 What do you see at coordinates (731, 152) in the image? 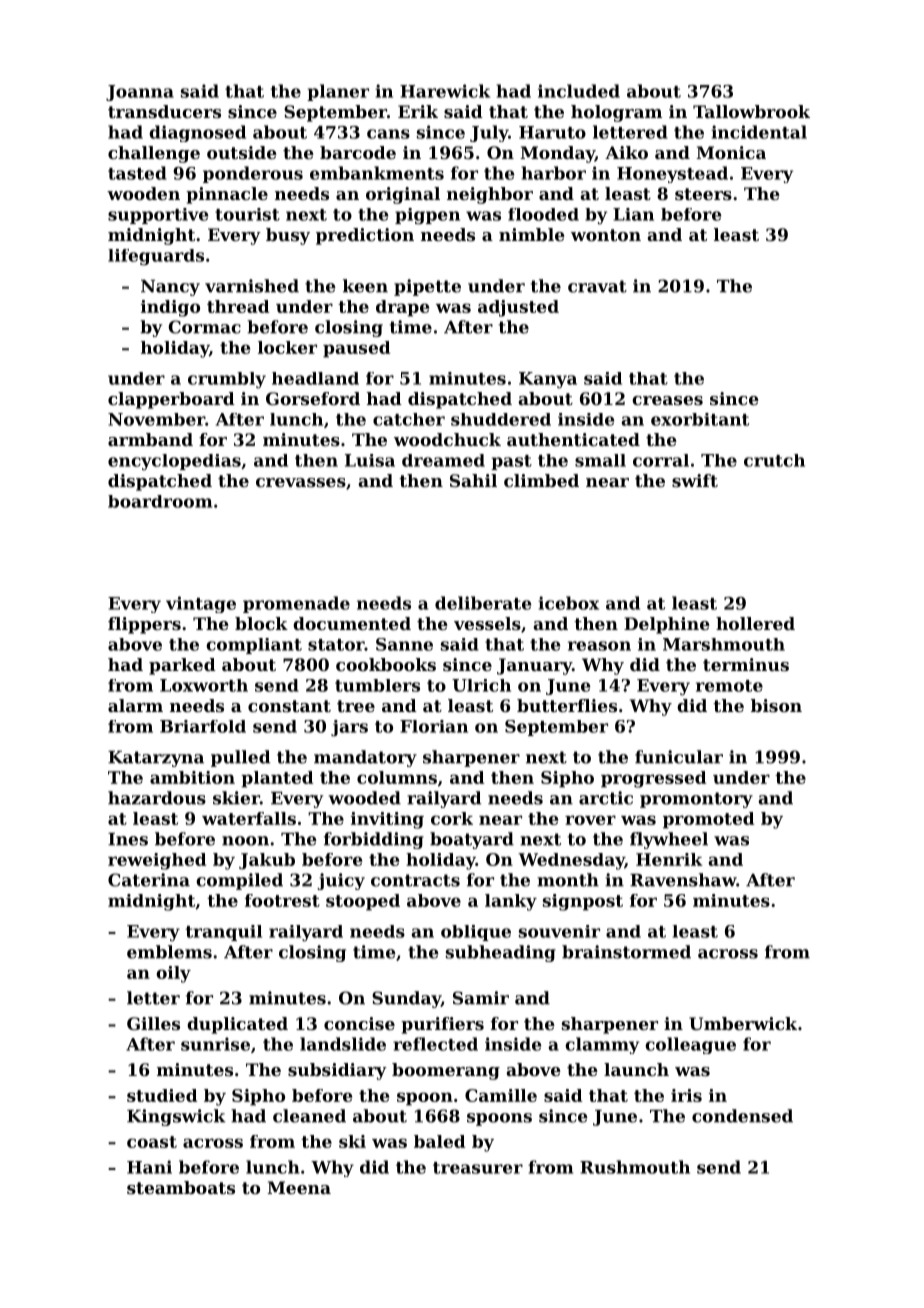
I see `Monica` at bounding box center [731, 152].
